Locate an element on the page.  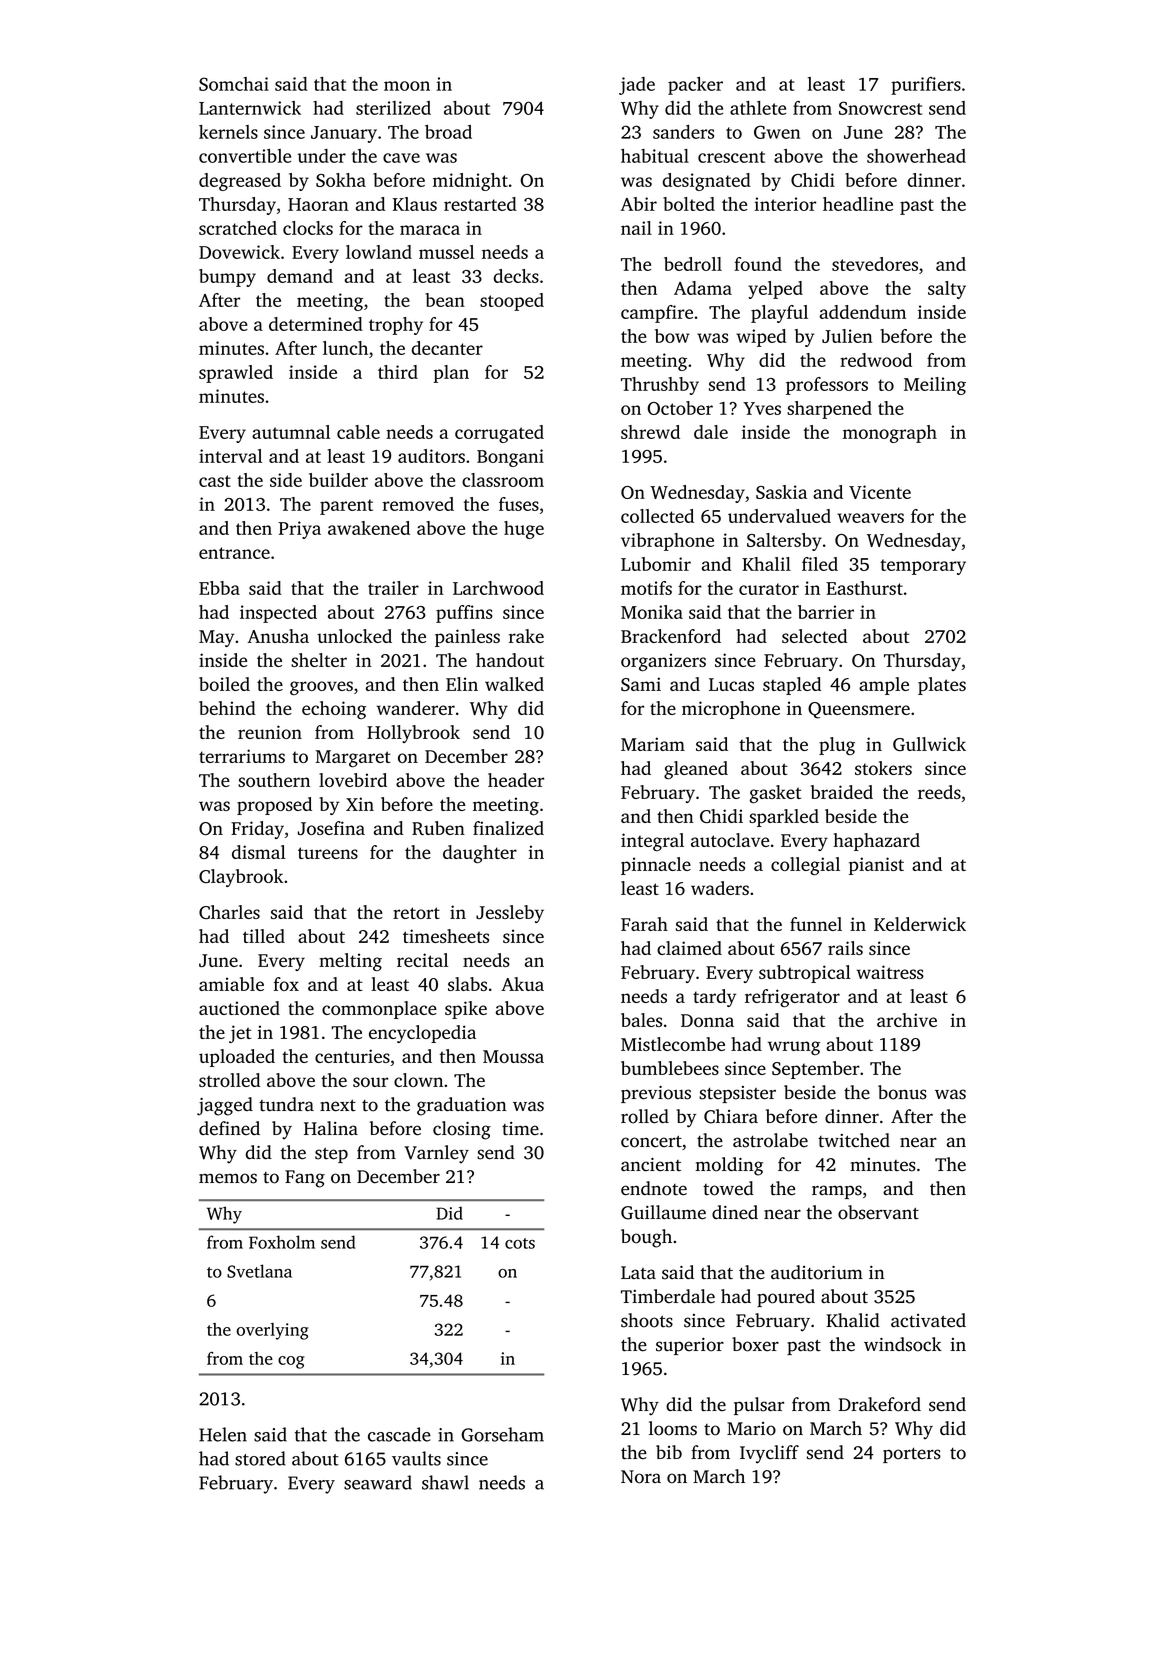
showerhead is located at coordinates (916, 156).
